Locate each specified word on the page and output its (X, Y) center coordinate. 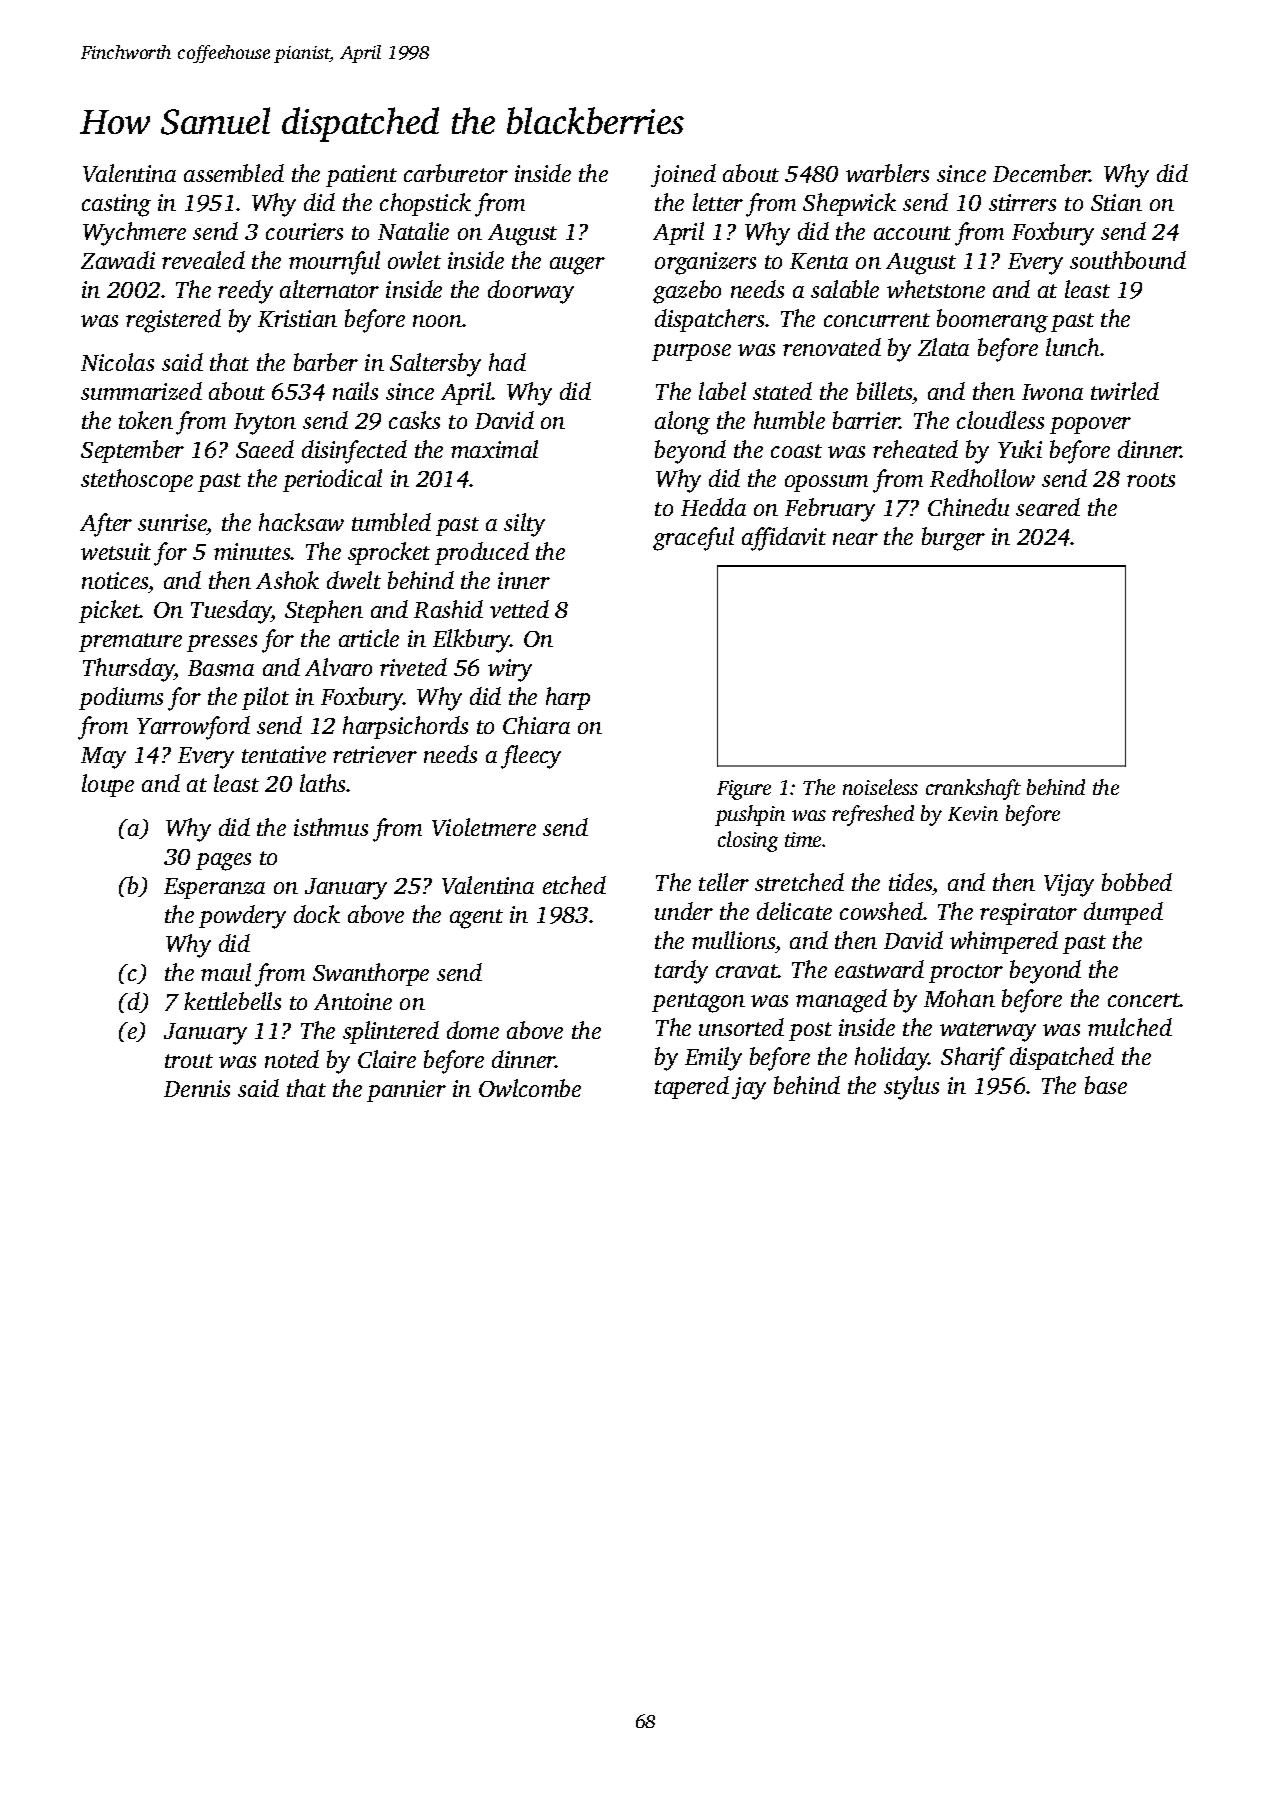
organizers (705, 263)
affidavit (784, 539)
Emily (713, 1059)
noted (292, 1059)
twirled (1125, 391)
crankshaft (973, 789)
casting (116, 205)
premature (130, 642)
